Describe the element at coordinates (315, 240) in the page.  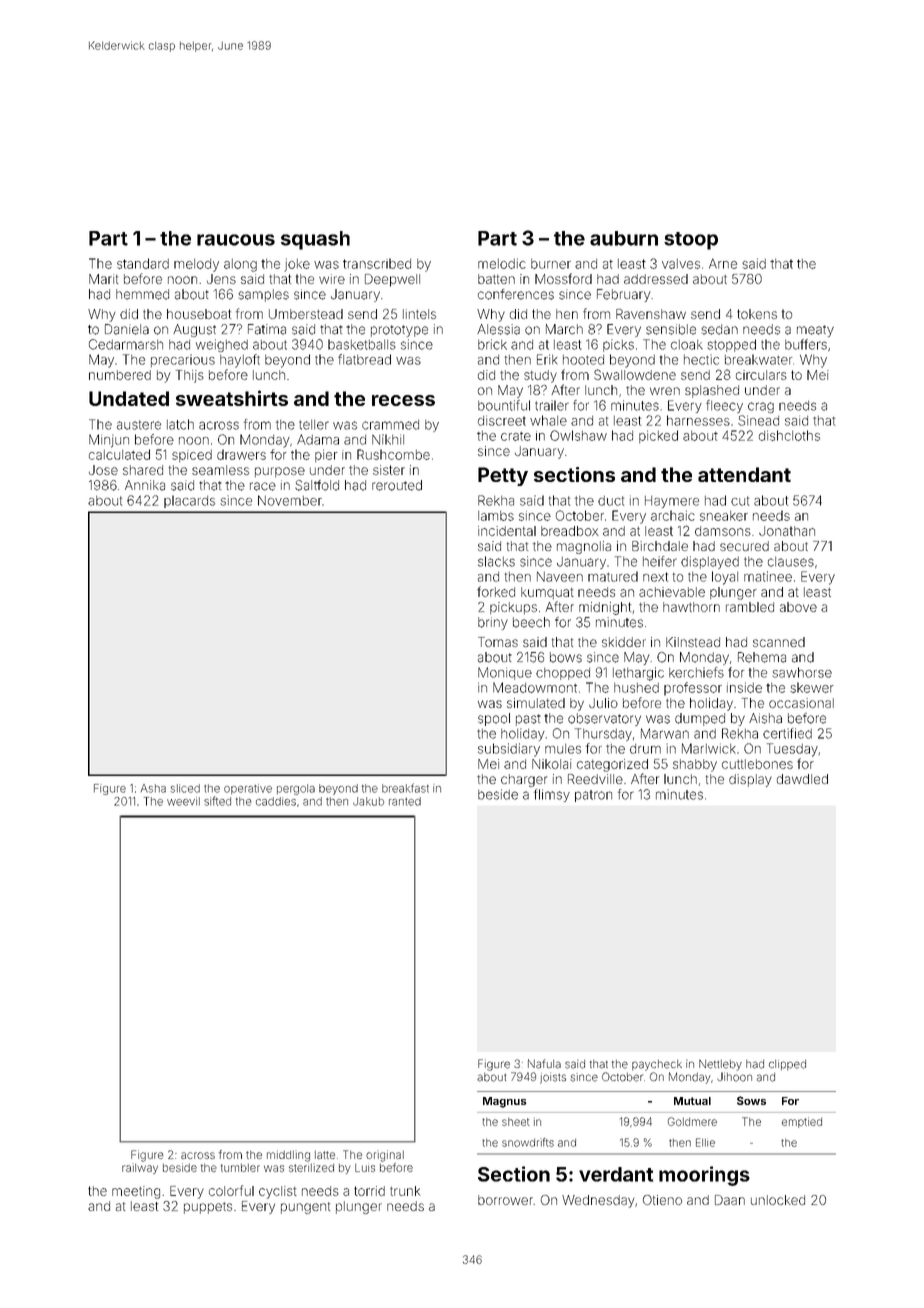
I see `squash` at that location.
